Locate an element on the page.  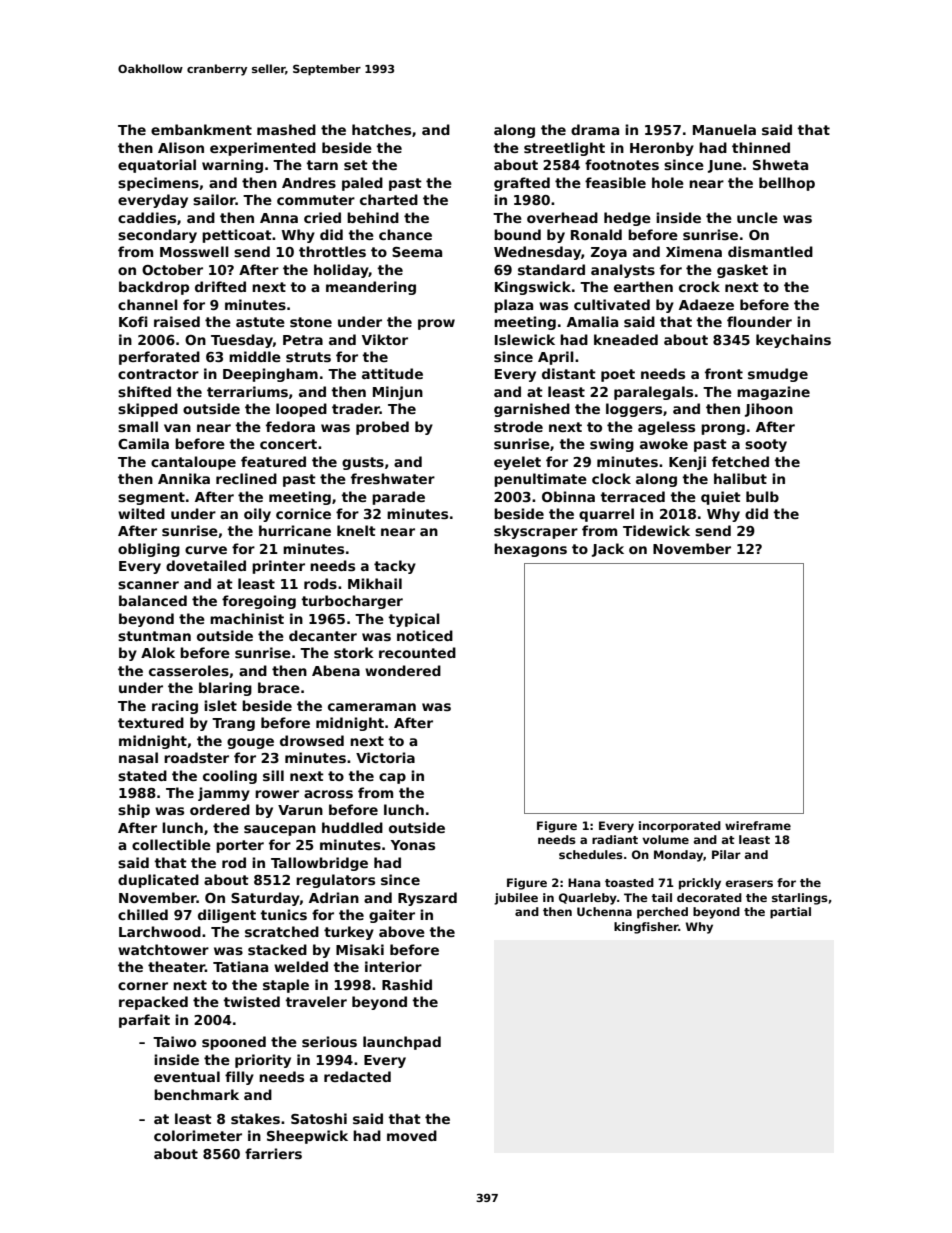
kingfisher is located at coordinates (646, 928).
